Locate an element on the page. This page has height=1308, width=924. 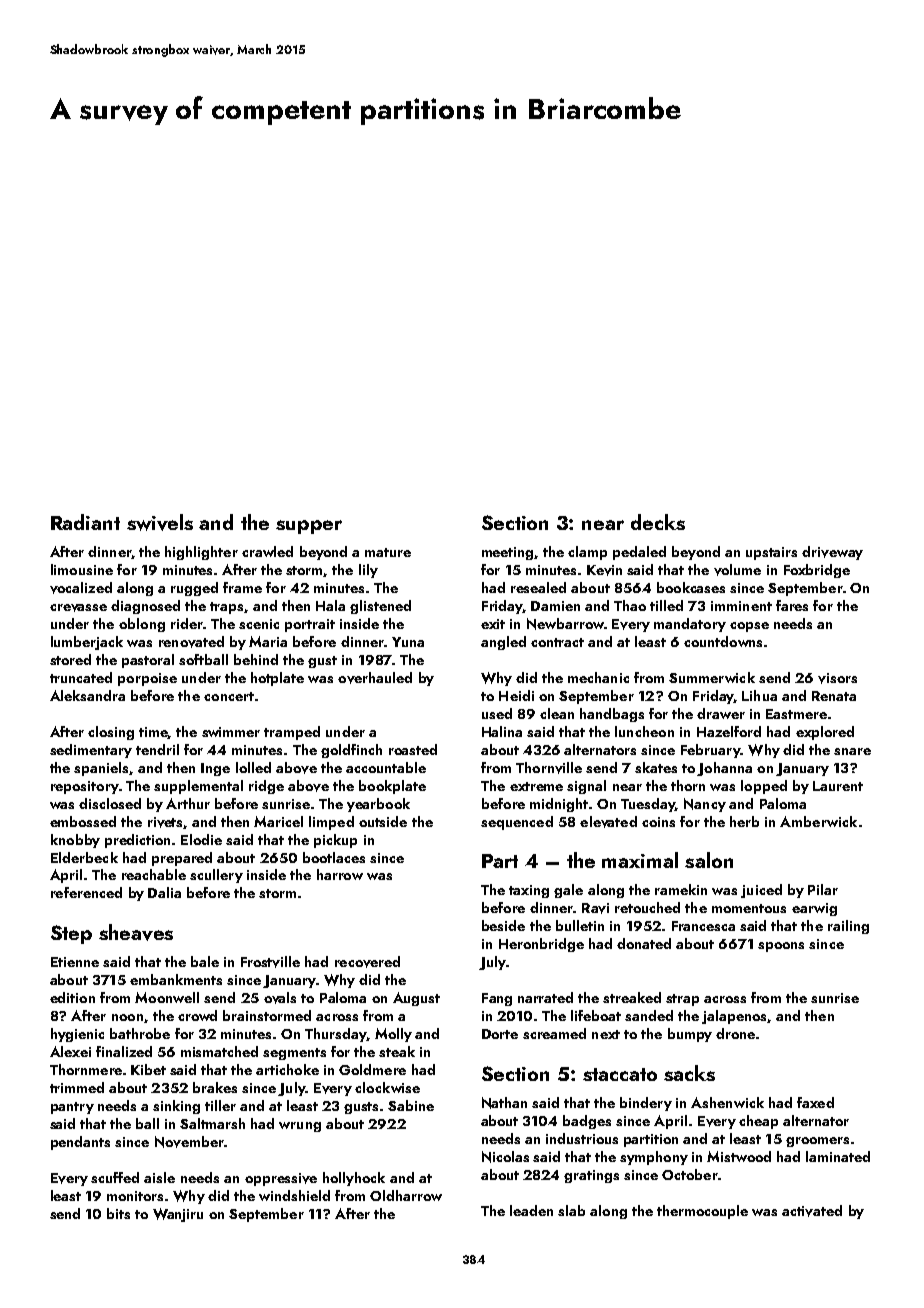
Halina is located at coordinates (502, 731).
